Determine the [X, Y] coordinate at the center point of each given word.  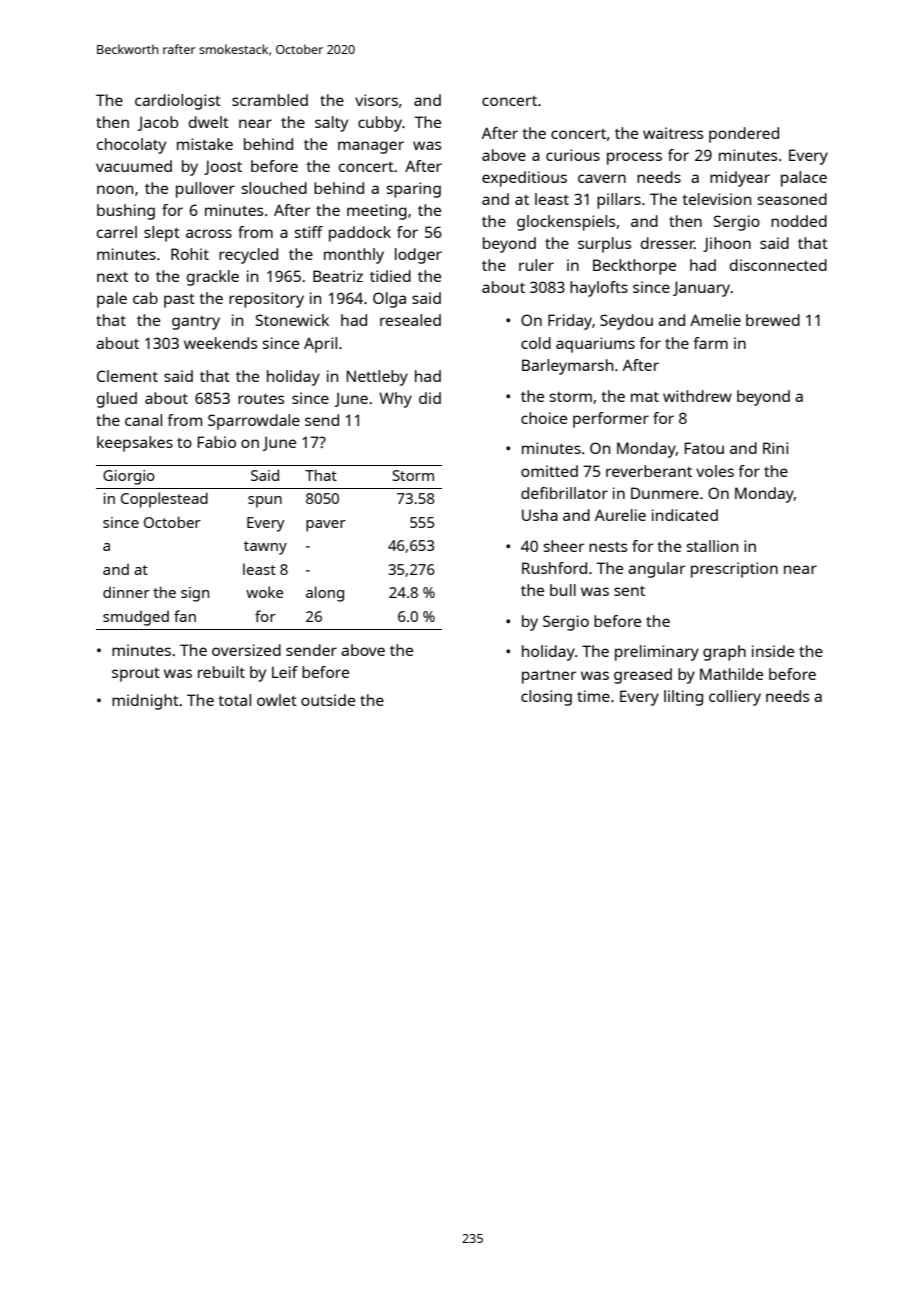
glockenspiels [566, 223]
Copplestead [164, 500]
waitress [673, 133]
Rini [775, 448]
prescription [734, 570]
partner [549, 677]
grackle [213, 278]
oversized [246, 650]
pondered [744, 135]
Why [395, 400]
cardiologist [178, 102]
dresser [668, 243]
